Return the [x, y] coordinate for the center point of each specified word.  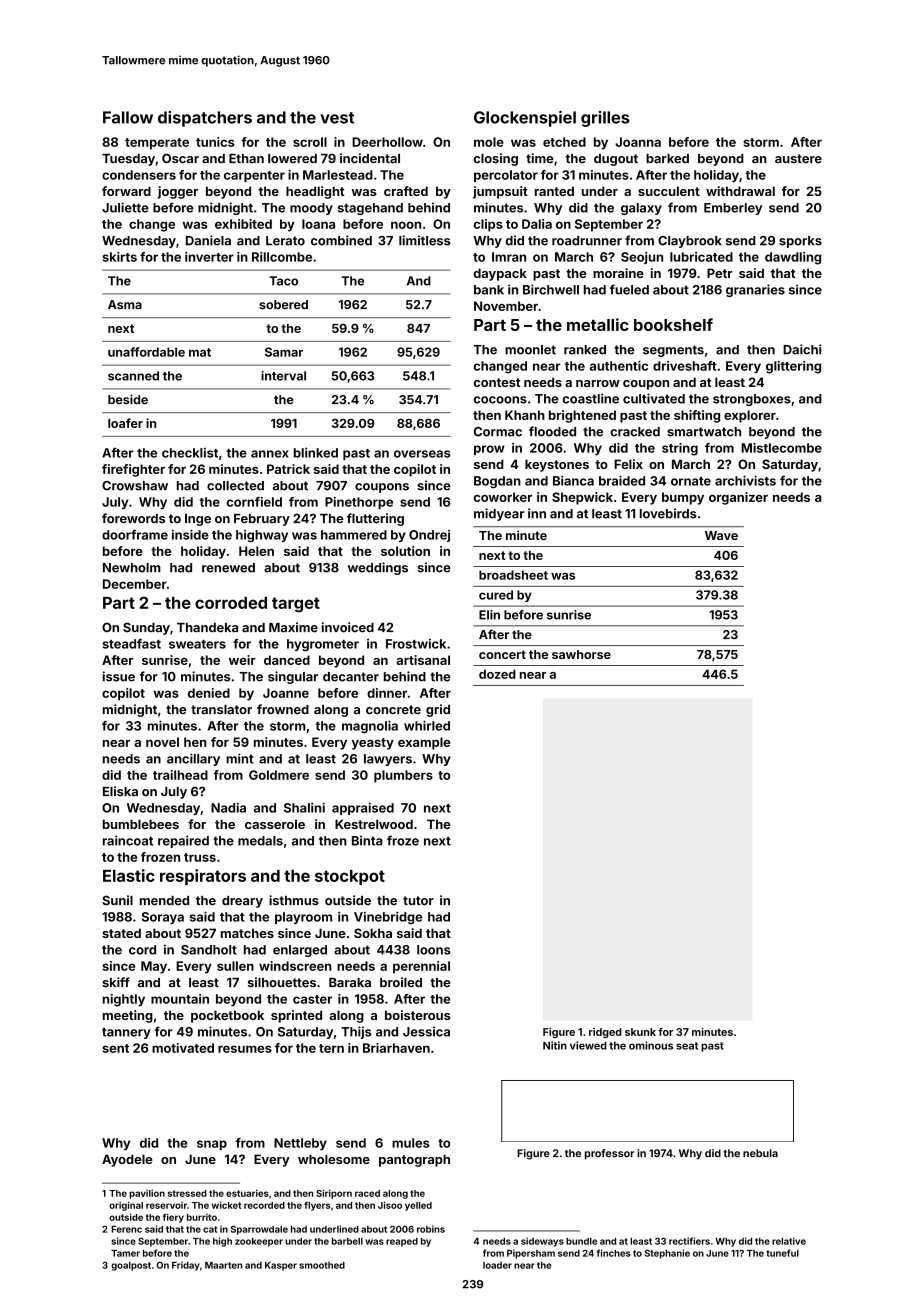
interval [283, 376]
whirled [427, 725]
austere [798, 159]
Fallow [128, 117]
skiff [116, 982]
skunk [640, 1032]
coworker [503, 497]
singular [293, 677]
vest [337, 118]
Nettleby [300, 1144]
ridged [605, 1033]
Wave [721, 535]
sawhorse [581, 654]
